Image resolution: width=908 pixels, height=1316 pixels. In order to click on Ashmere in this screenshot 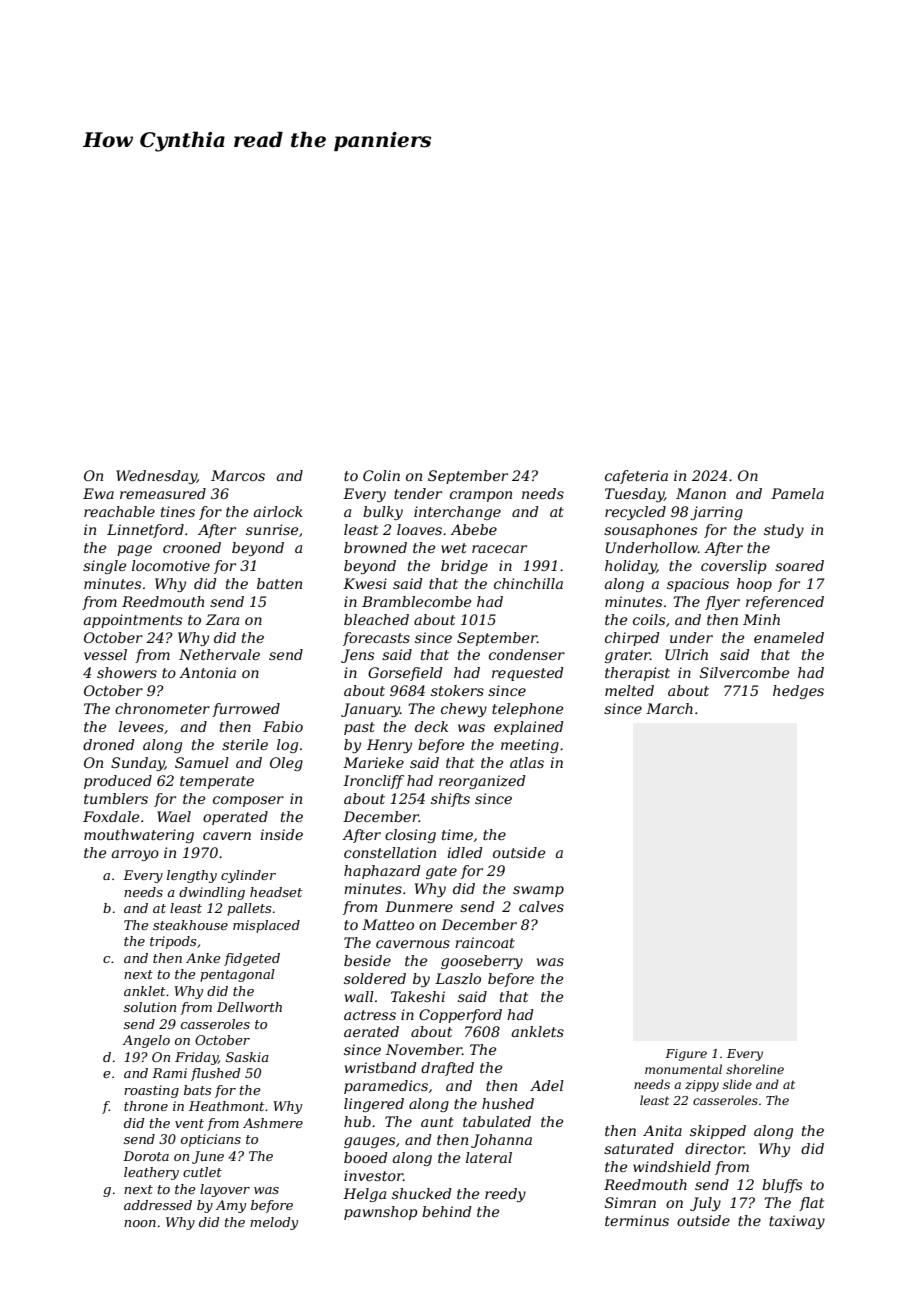, I will do `click(273, 1123)`.
